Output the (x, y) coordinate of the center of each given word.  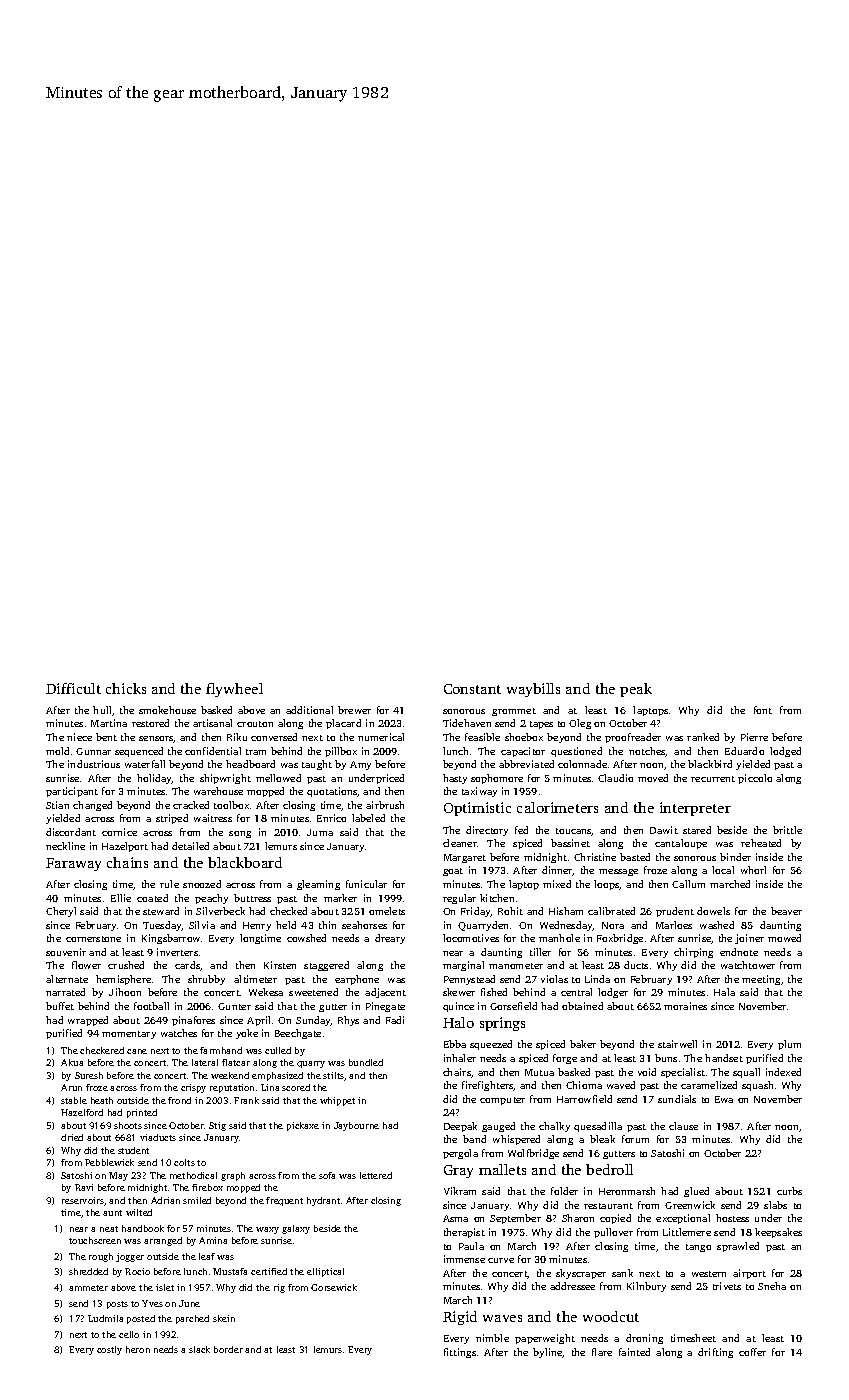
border (228, 1349)
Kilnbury (646, 1287)
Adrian (165, 1200)
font (763, 710)
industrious (94, 764)
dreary (390, 939)
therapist (464, 1233)
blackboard (245, 862)
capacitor (523, 752)
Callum (688, 884)
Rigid (460, 1318)
